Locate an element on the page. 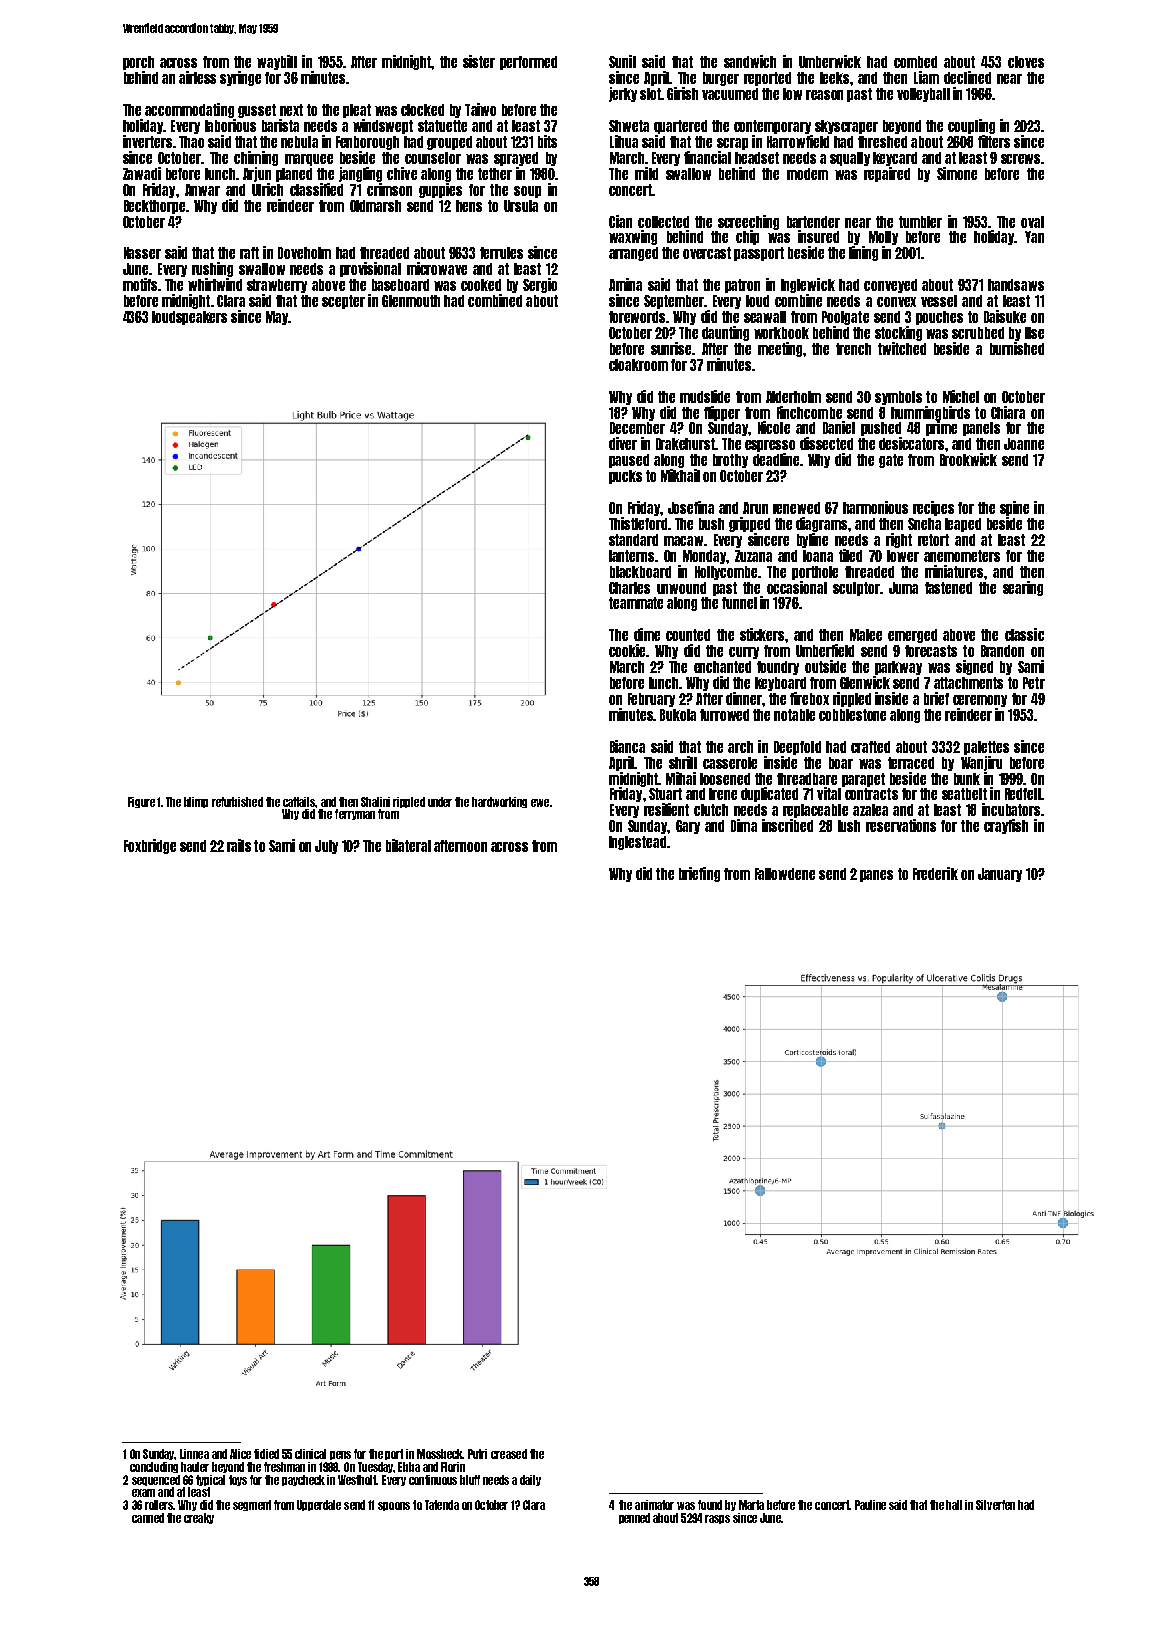 Image resolution: width=1167 pixels, height=1650 pixels. barista is located at coordinates (280, 125).
